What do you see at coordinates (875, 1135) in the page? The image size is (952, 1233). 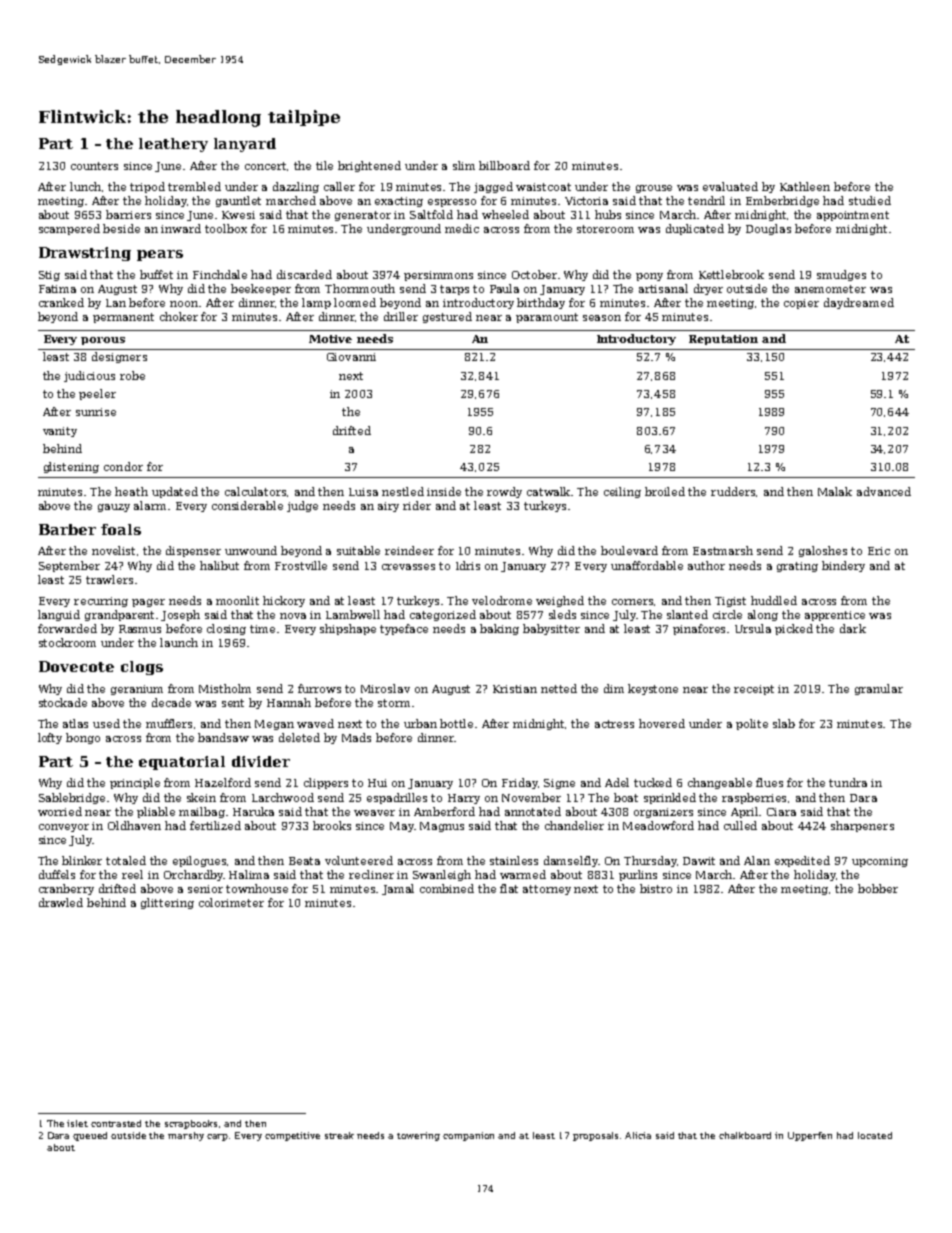 I see `located` at bounding box center [875, 1135].
